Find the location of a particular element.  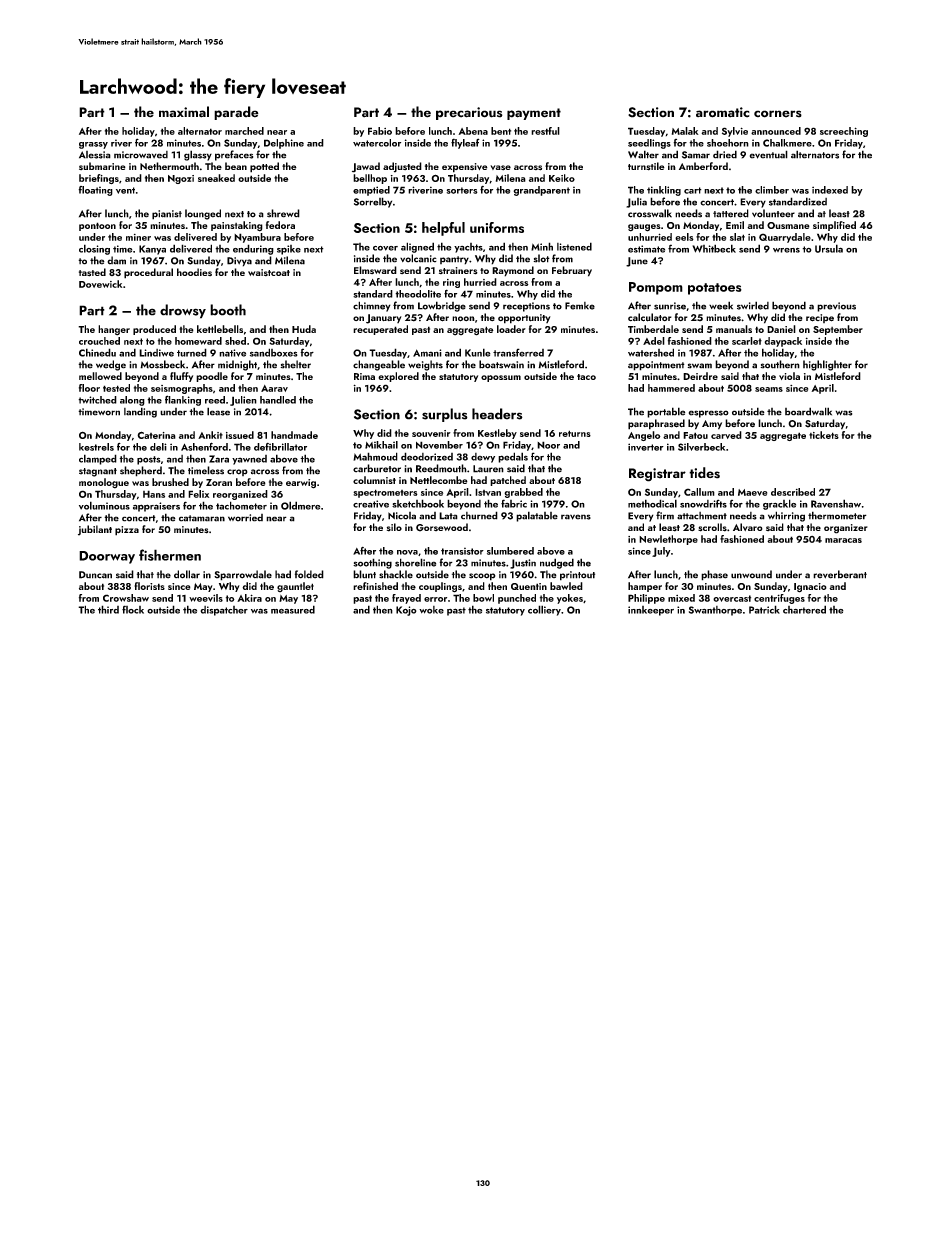

sunrise is located at coordinates (670, 306).
